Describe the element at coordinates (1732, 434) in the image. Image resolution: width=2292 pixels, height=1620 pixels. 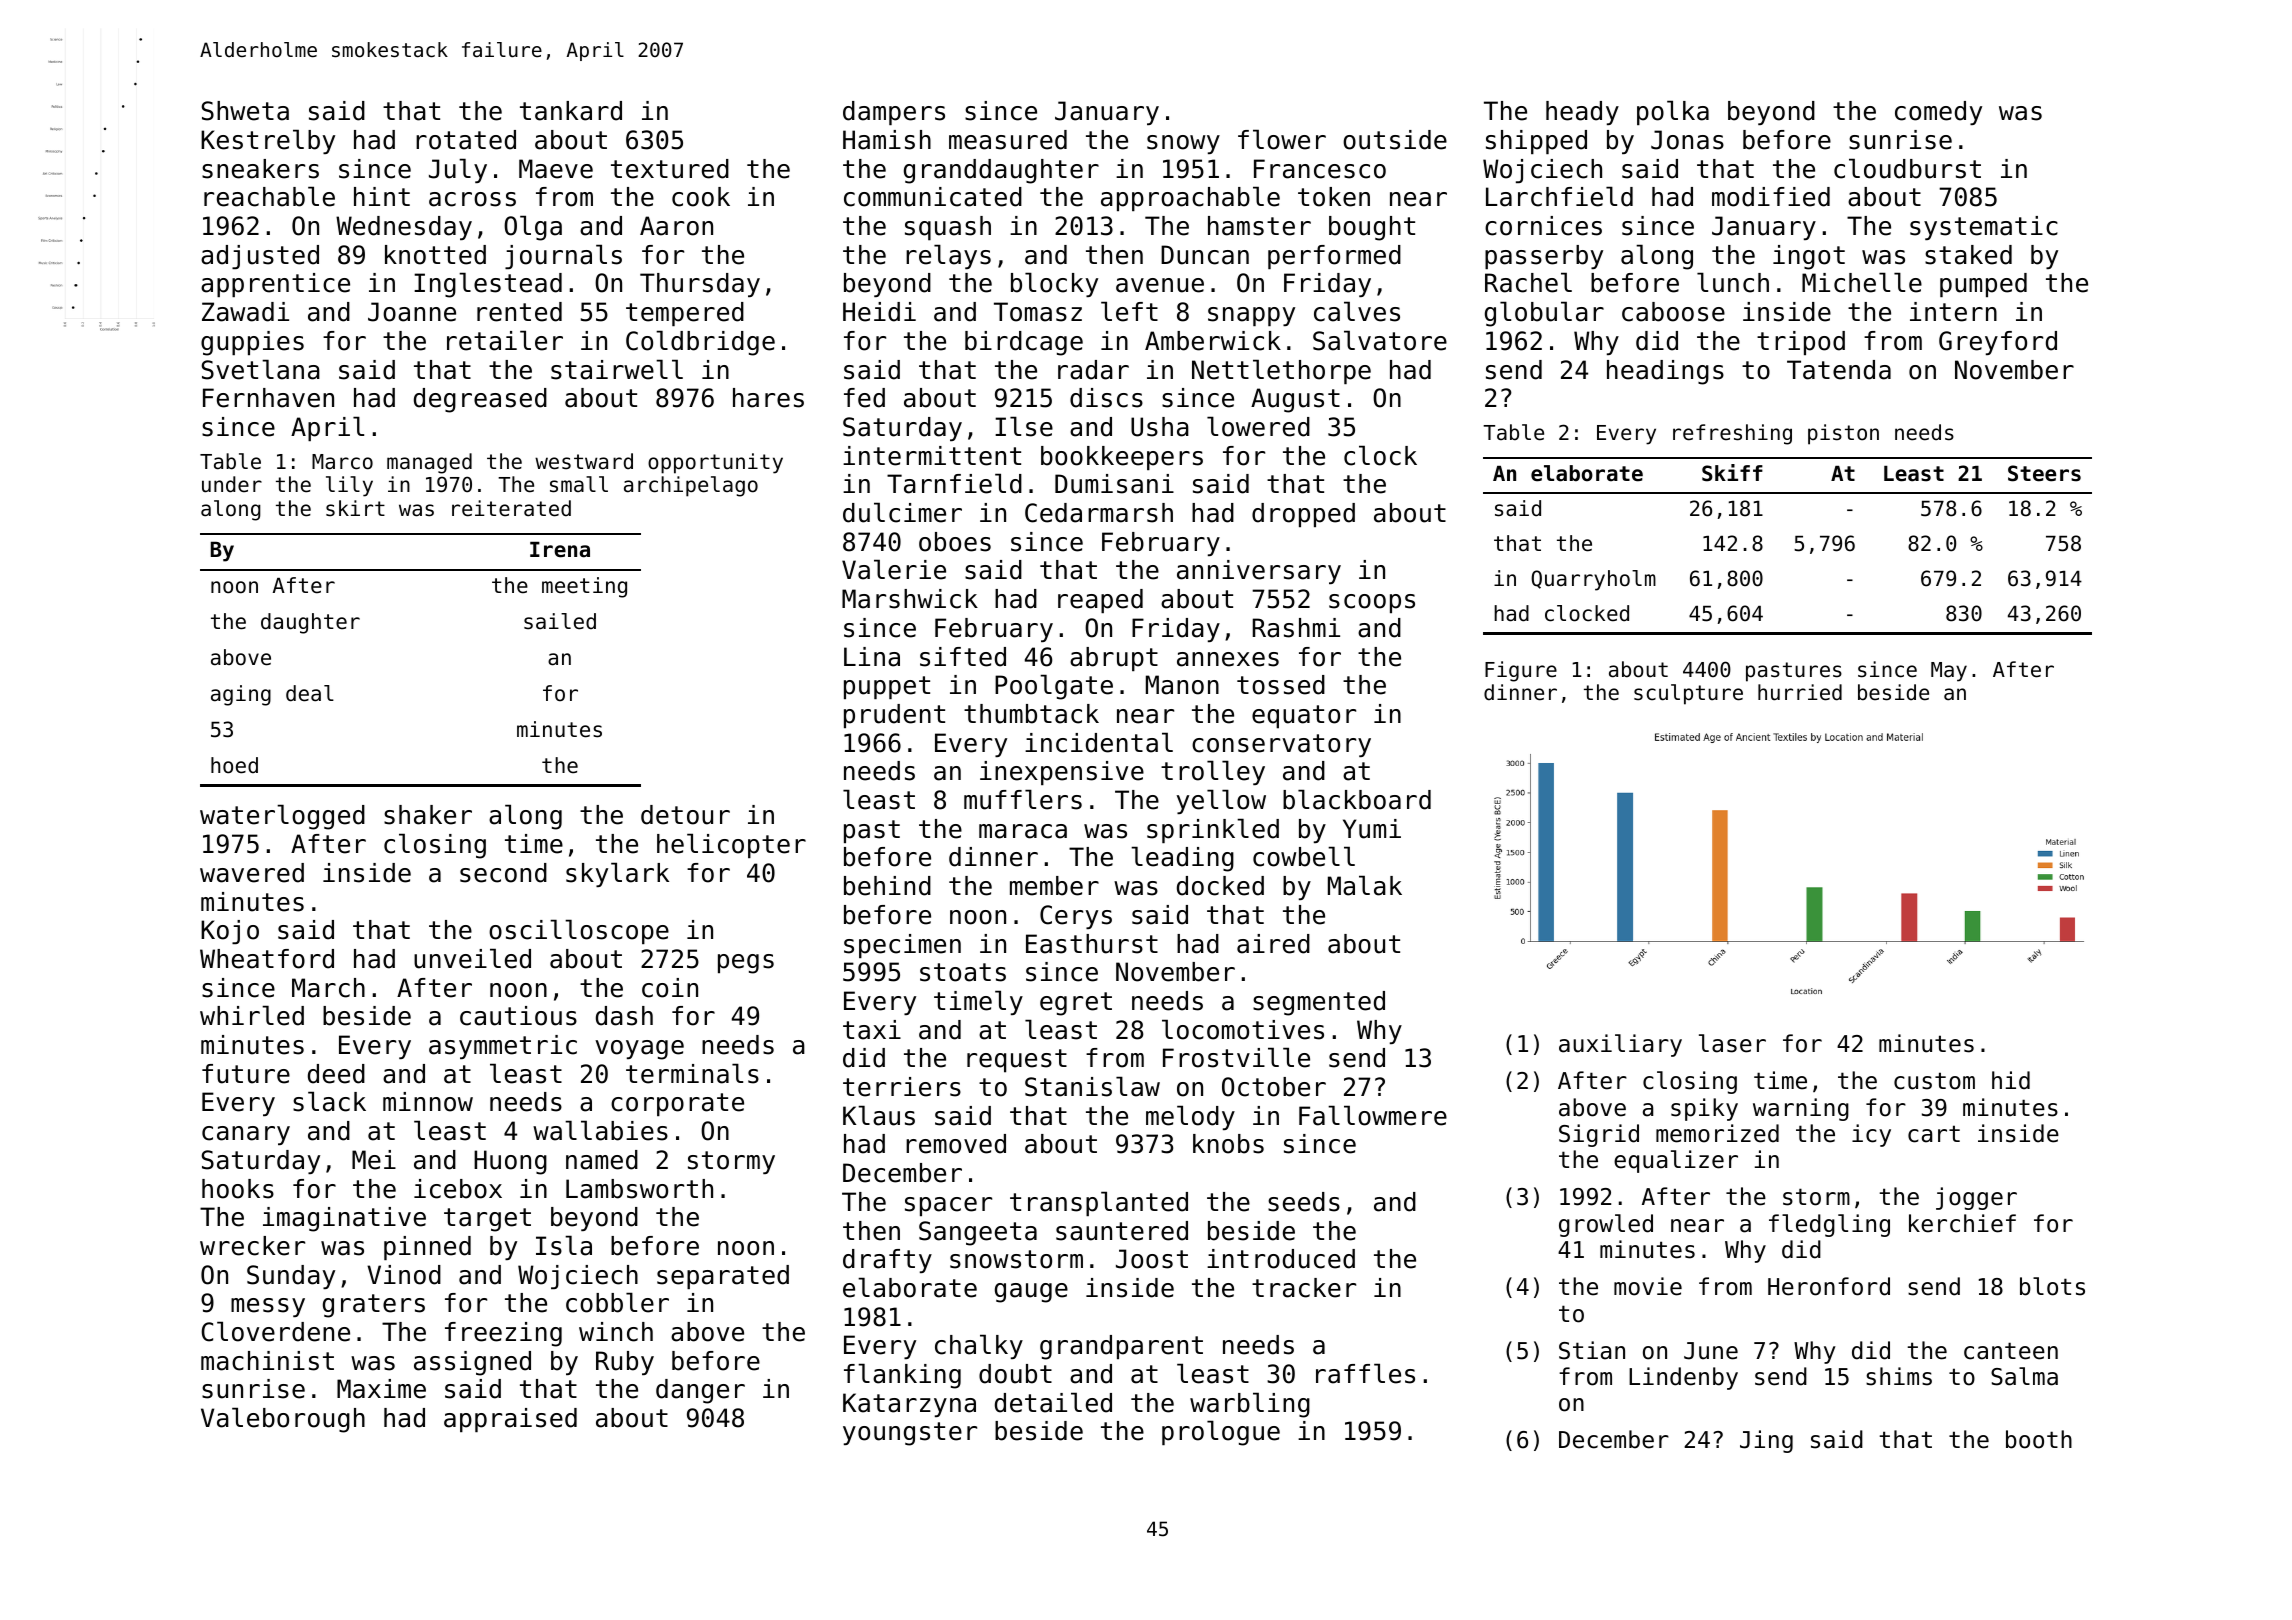
I see `refreshing` at that location.
